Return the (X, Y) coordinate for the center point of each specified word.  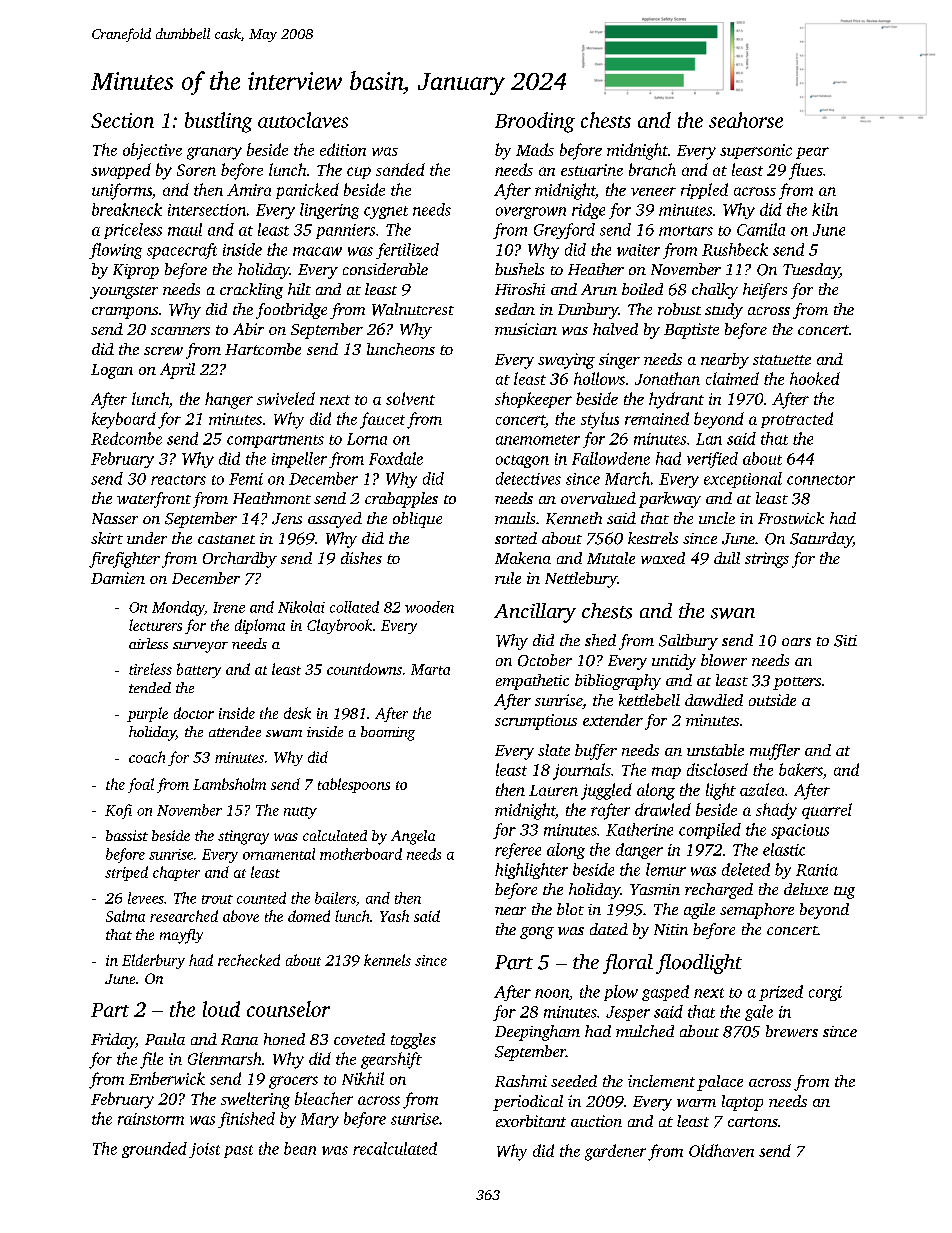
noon (552, 993)
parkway (670, 500)
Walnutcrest (413, 309)
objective (152, 151)
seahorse (746, 120)
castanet (226, 539)
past (238, 1151)
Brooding (535, 122)
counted (261, 898)
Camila (761, 229)
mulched (645, 1031)
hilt (299, 289)
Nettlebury (581, 580)
